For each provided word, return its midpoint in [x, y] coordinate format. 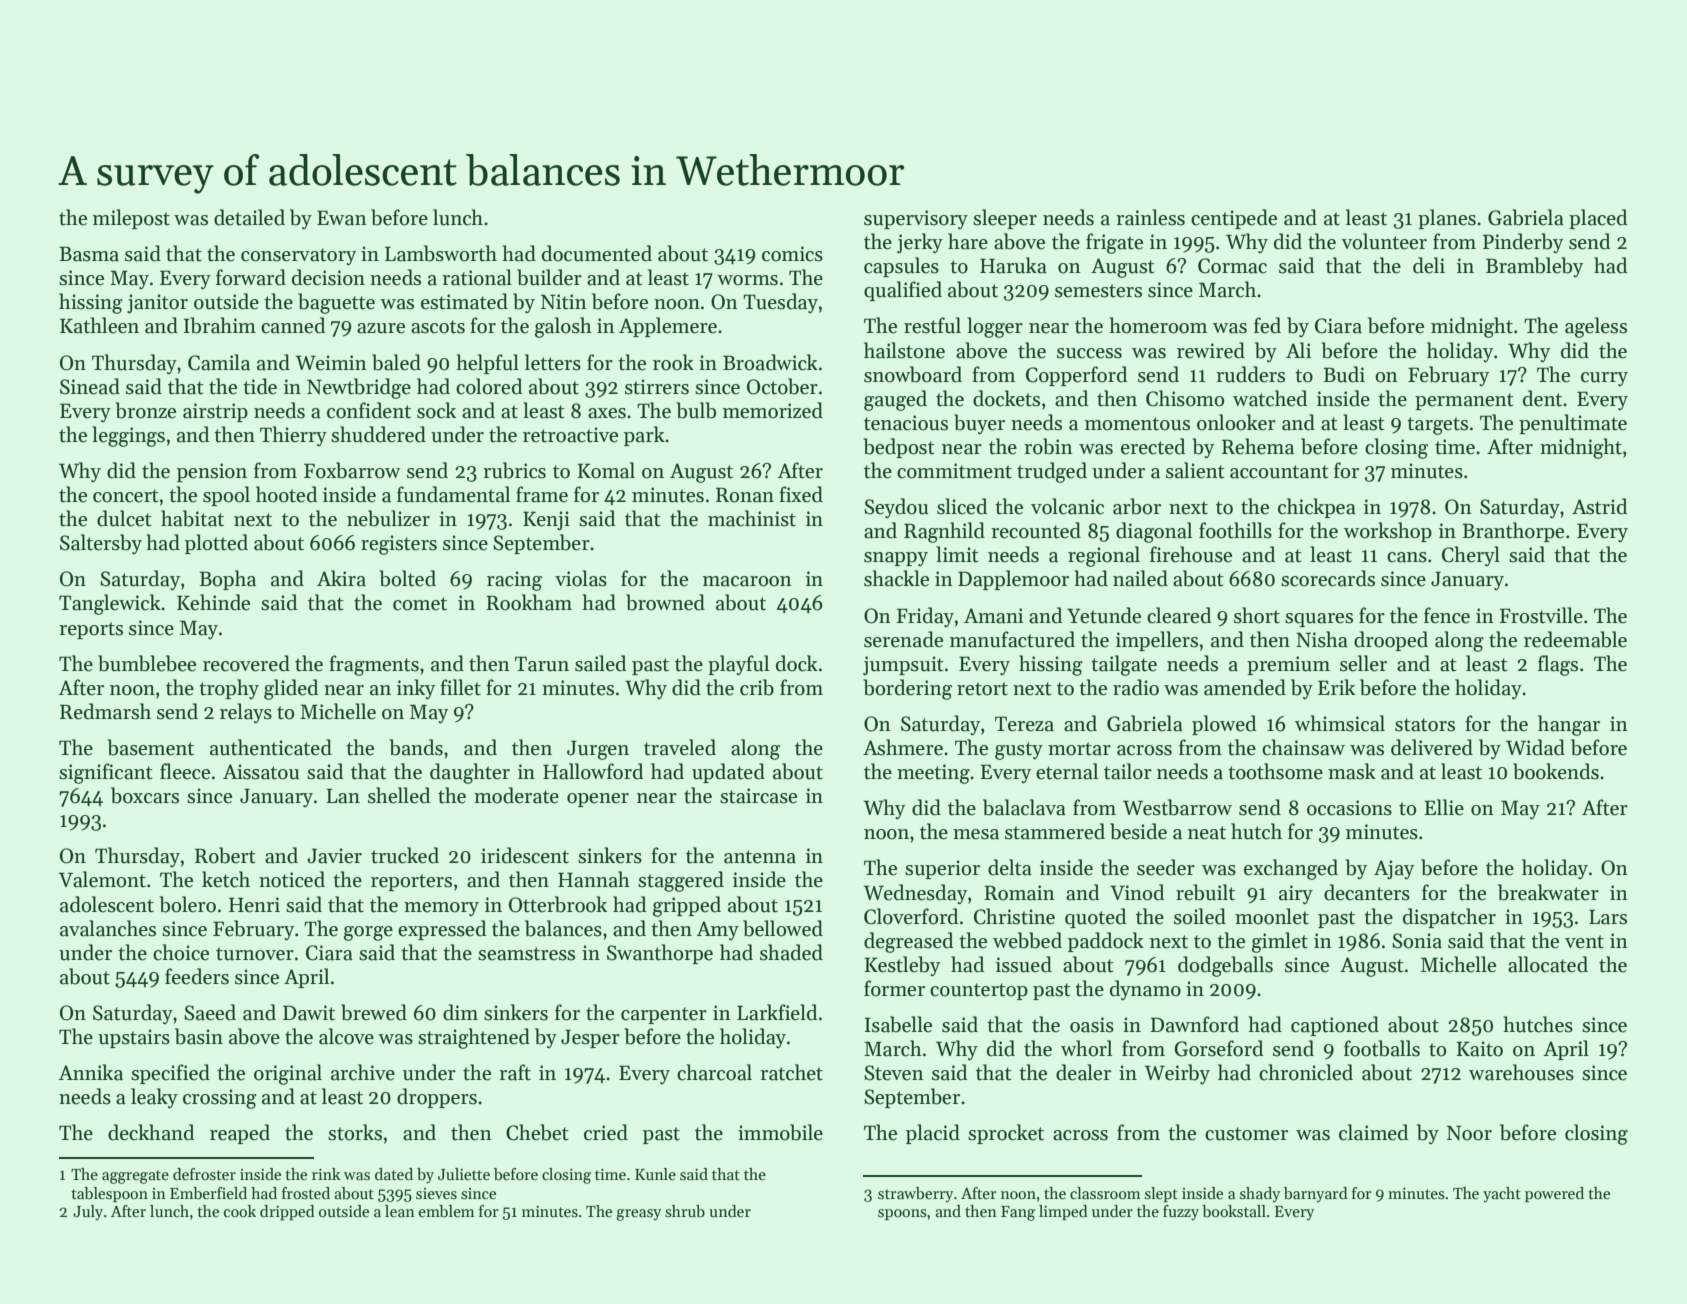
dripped [287, 1212]
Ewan [342, 218]
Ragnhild [944, 532]
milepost [131, 219]
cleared [1179, 615]
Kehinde [213, 602]
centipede [1234, 219]
